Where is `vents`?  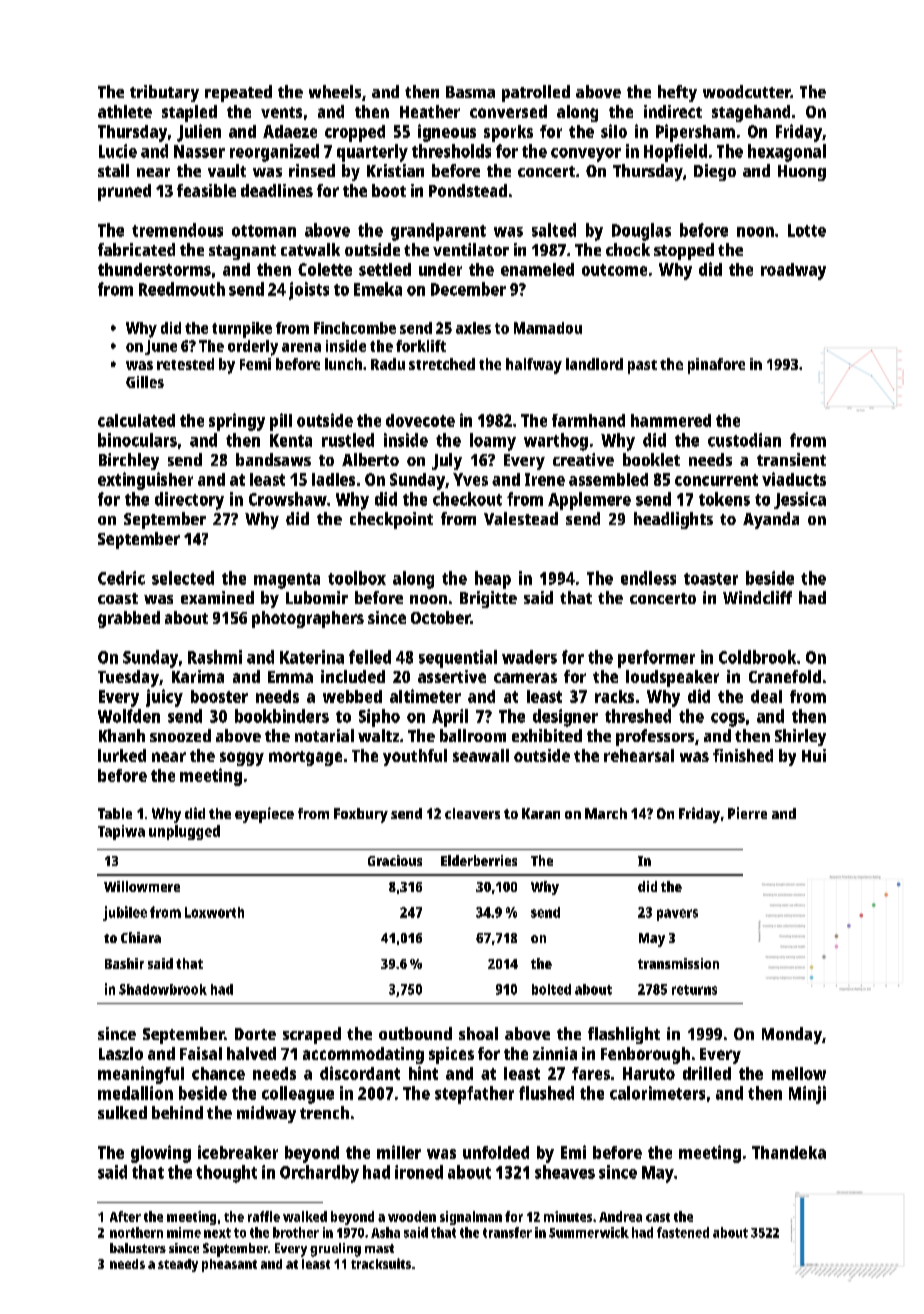
vents is located at coordinates (281, 112).
